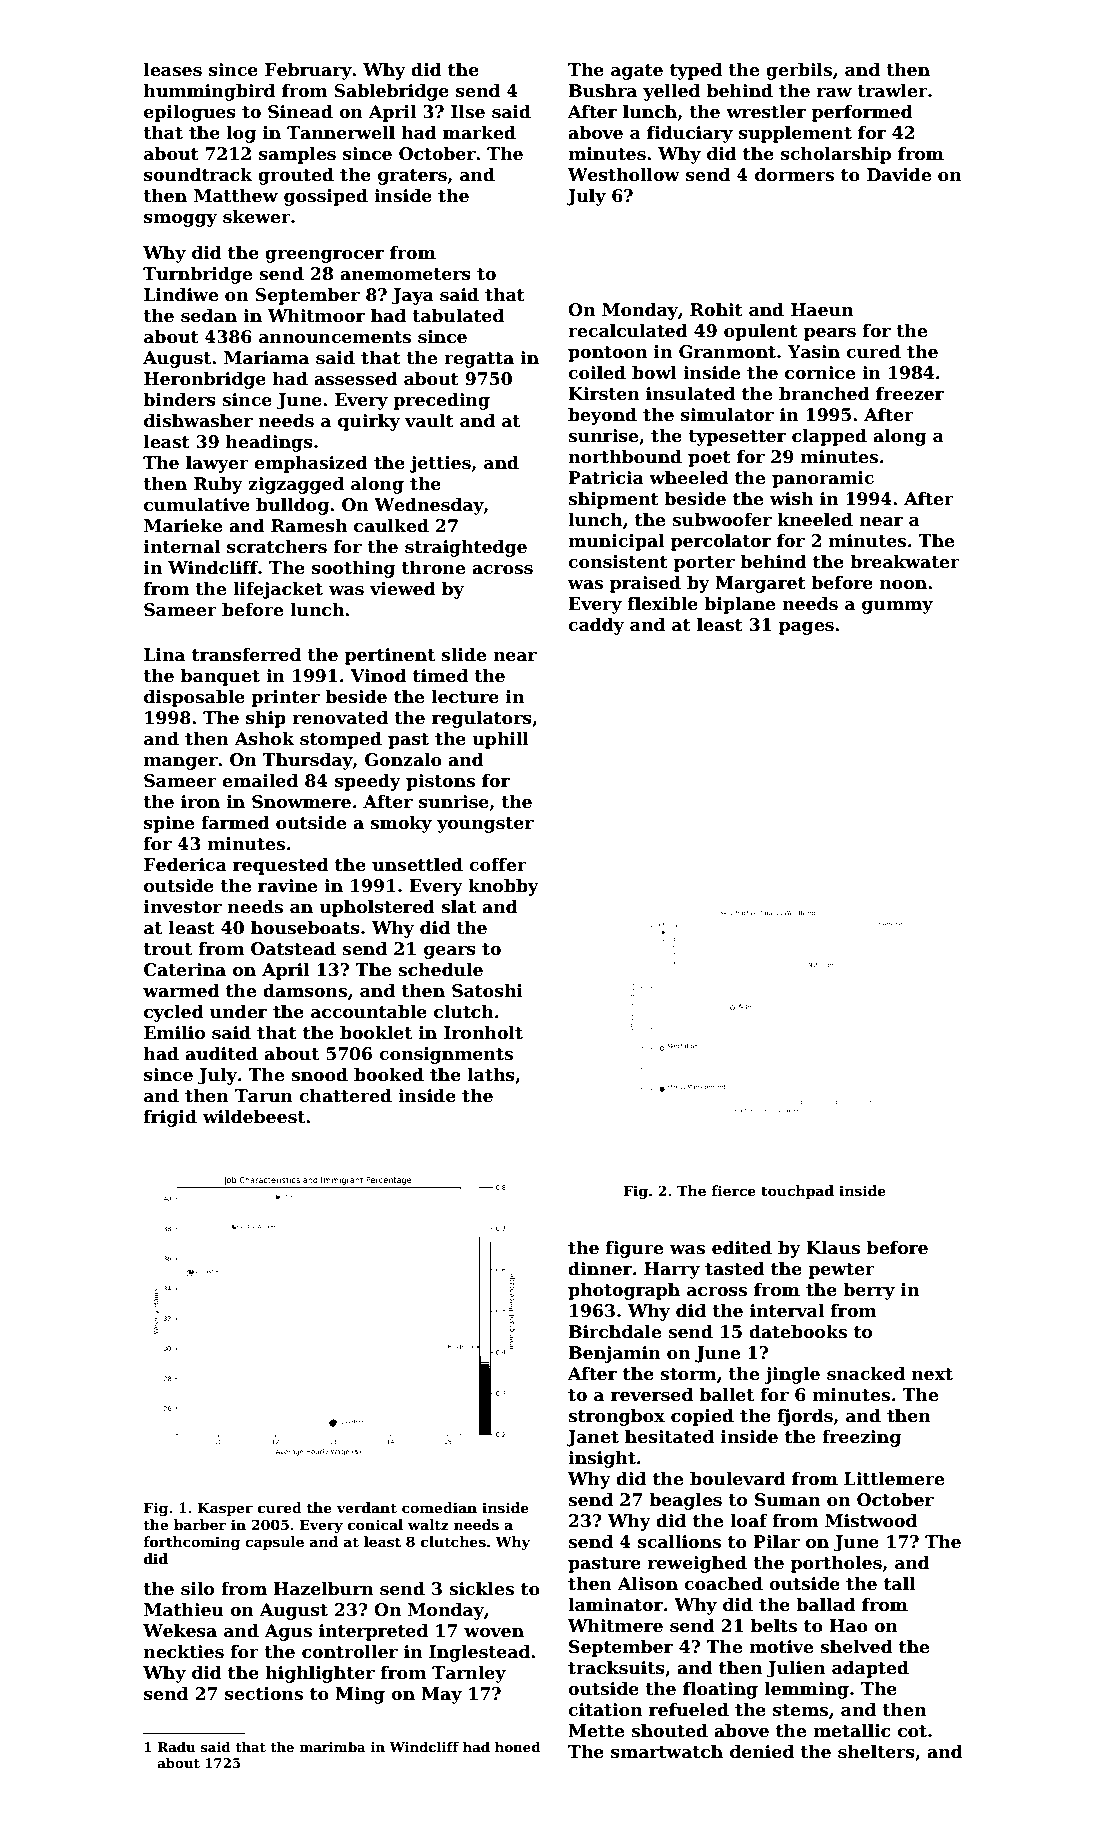 The height and width of the document is (1827, 1109). I want to click on agate, so click(637, 72).
